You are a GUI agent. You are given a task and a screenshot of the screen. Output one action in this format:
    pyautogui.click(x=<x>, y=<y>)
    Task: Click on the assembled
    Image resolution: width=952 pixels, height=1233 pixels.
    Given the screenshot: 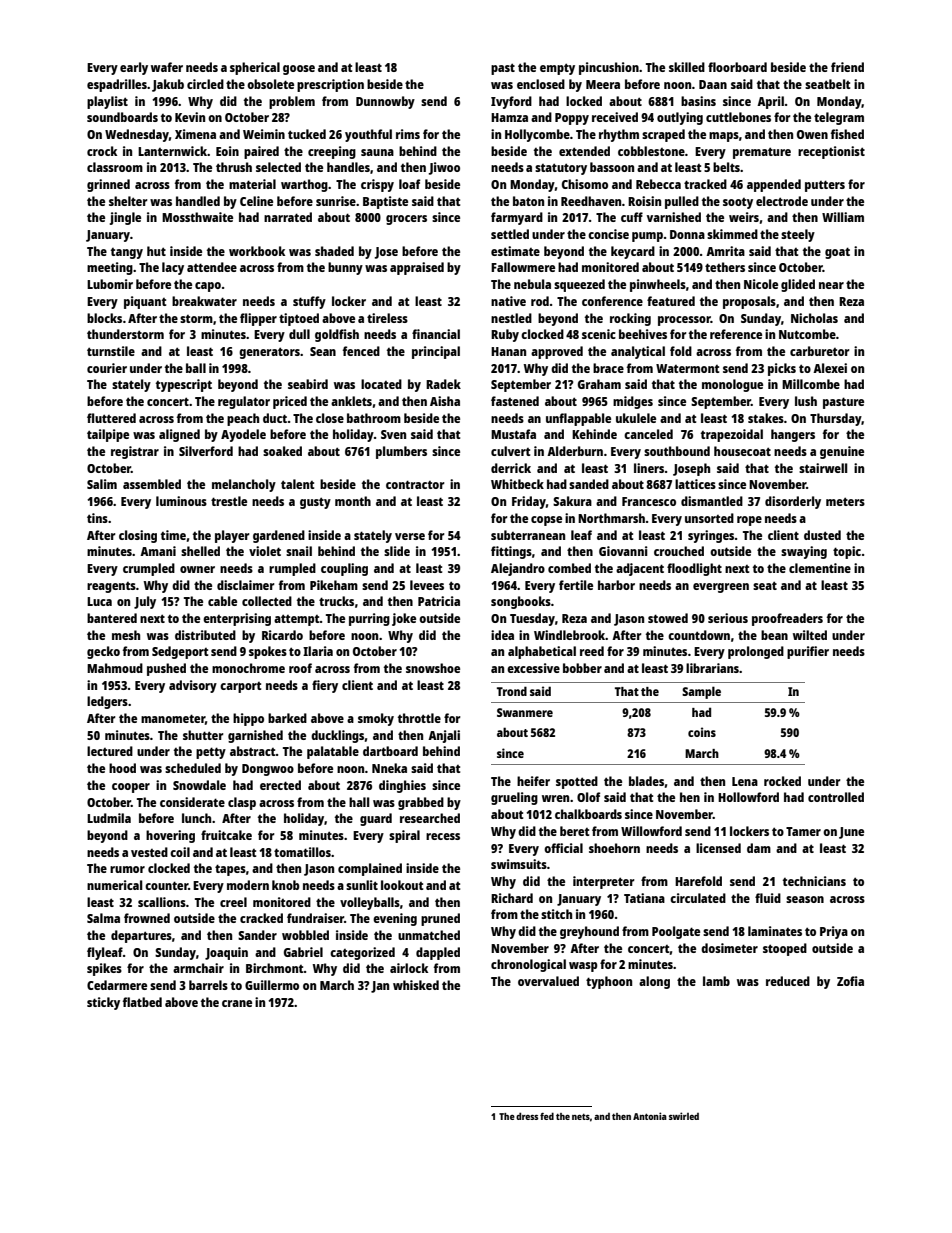 What is the action you would take?
    pyautogui.click(x=152, y=484)
